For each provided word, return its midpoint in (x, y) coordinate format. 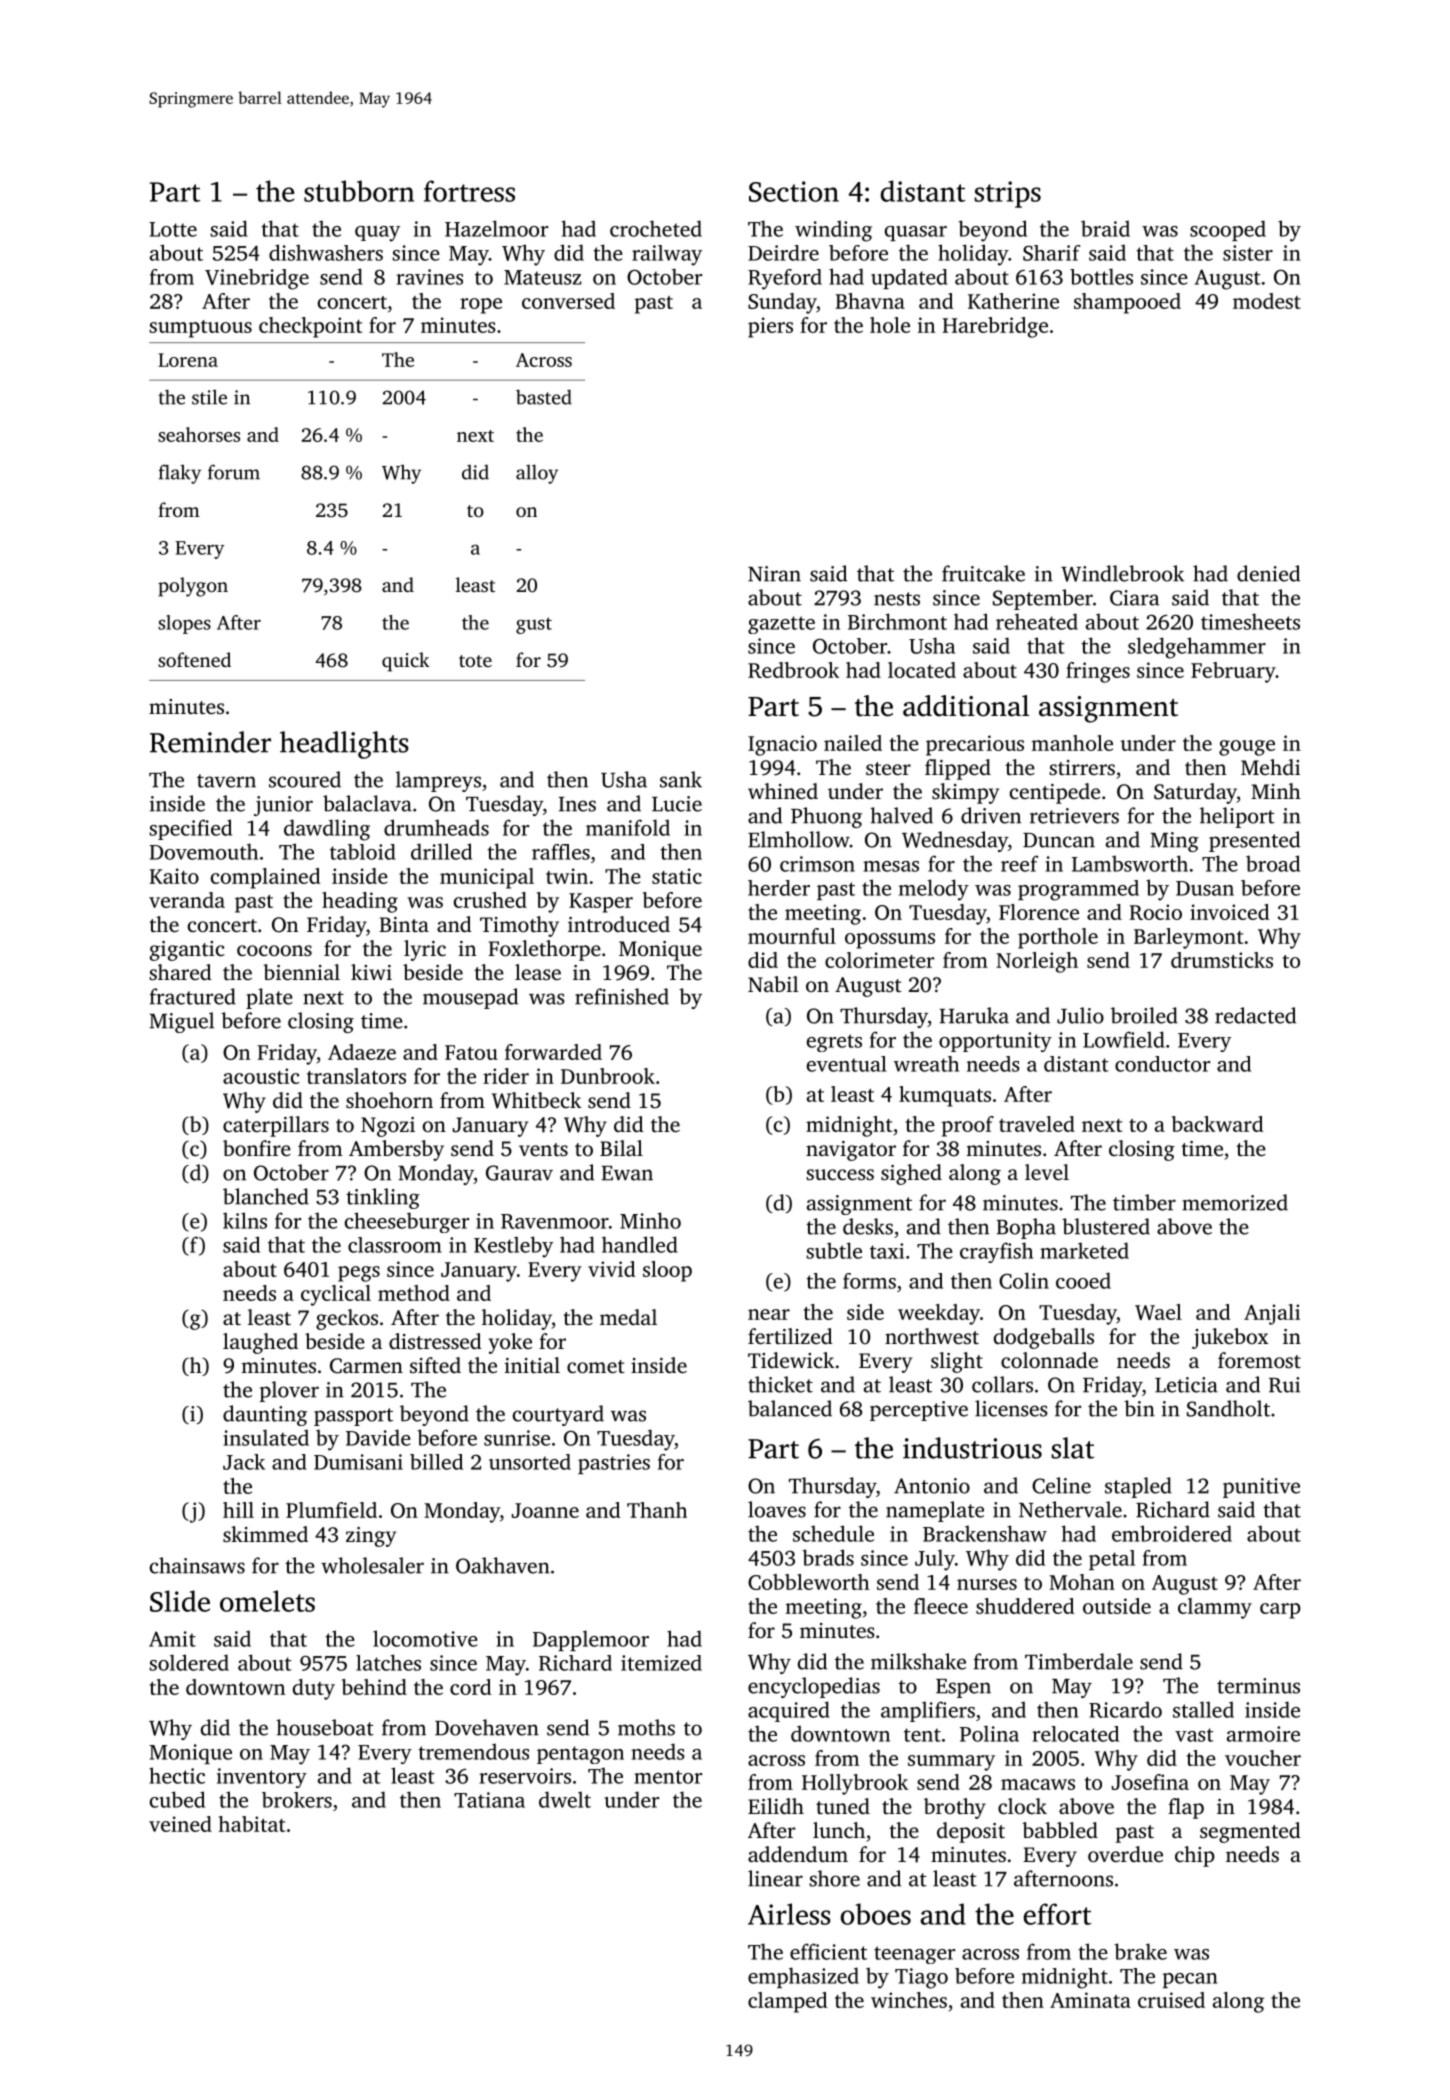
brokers (297, 1800)
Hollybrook (855, 1784)
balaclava (367, 803)
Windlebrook (1122, 573)
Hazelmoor (496, 228)
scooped (1228, 230)
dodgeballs (1044, 1338)
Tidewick (791, 1360)
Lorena (188, 360)
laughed (260, 1343)
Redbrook (793, 670)
